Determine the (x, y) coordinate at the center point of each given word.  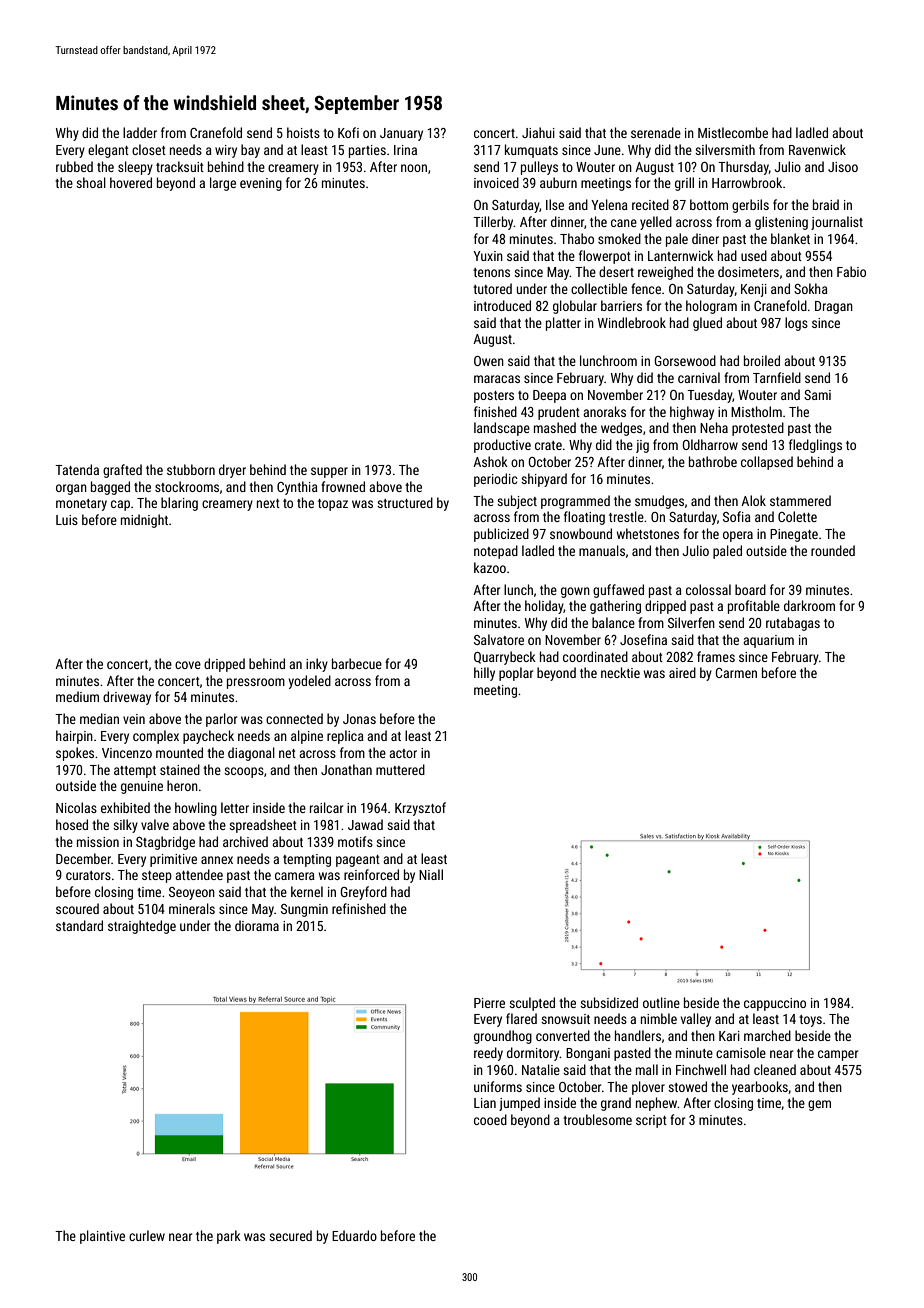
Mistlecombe (733, 132)
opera (738, 536)
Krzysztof (420, 809)
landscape (502, 429)
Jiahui (538, 132)
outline (661, 1002)
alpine (307, 737)
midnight (144, 521)
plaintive (102, 1237)
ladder (140, 132)
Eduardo (354, 1235)
